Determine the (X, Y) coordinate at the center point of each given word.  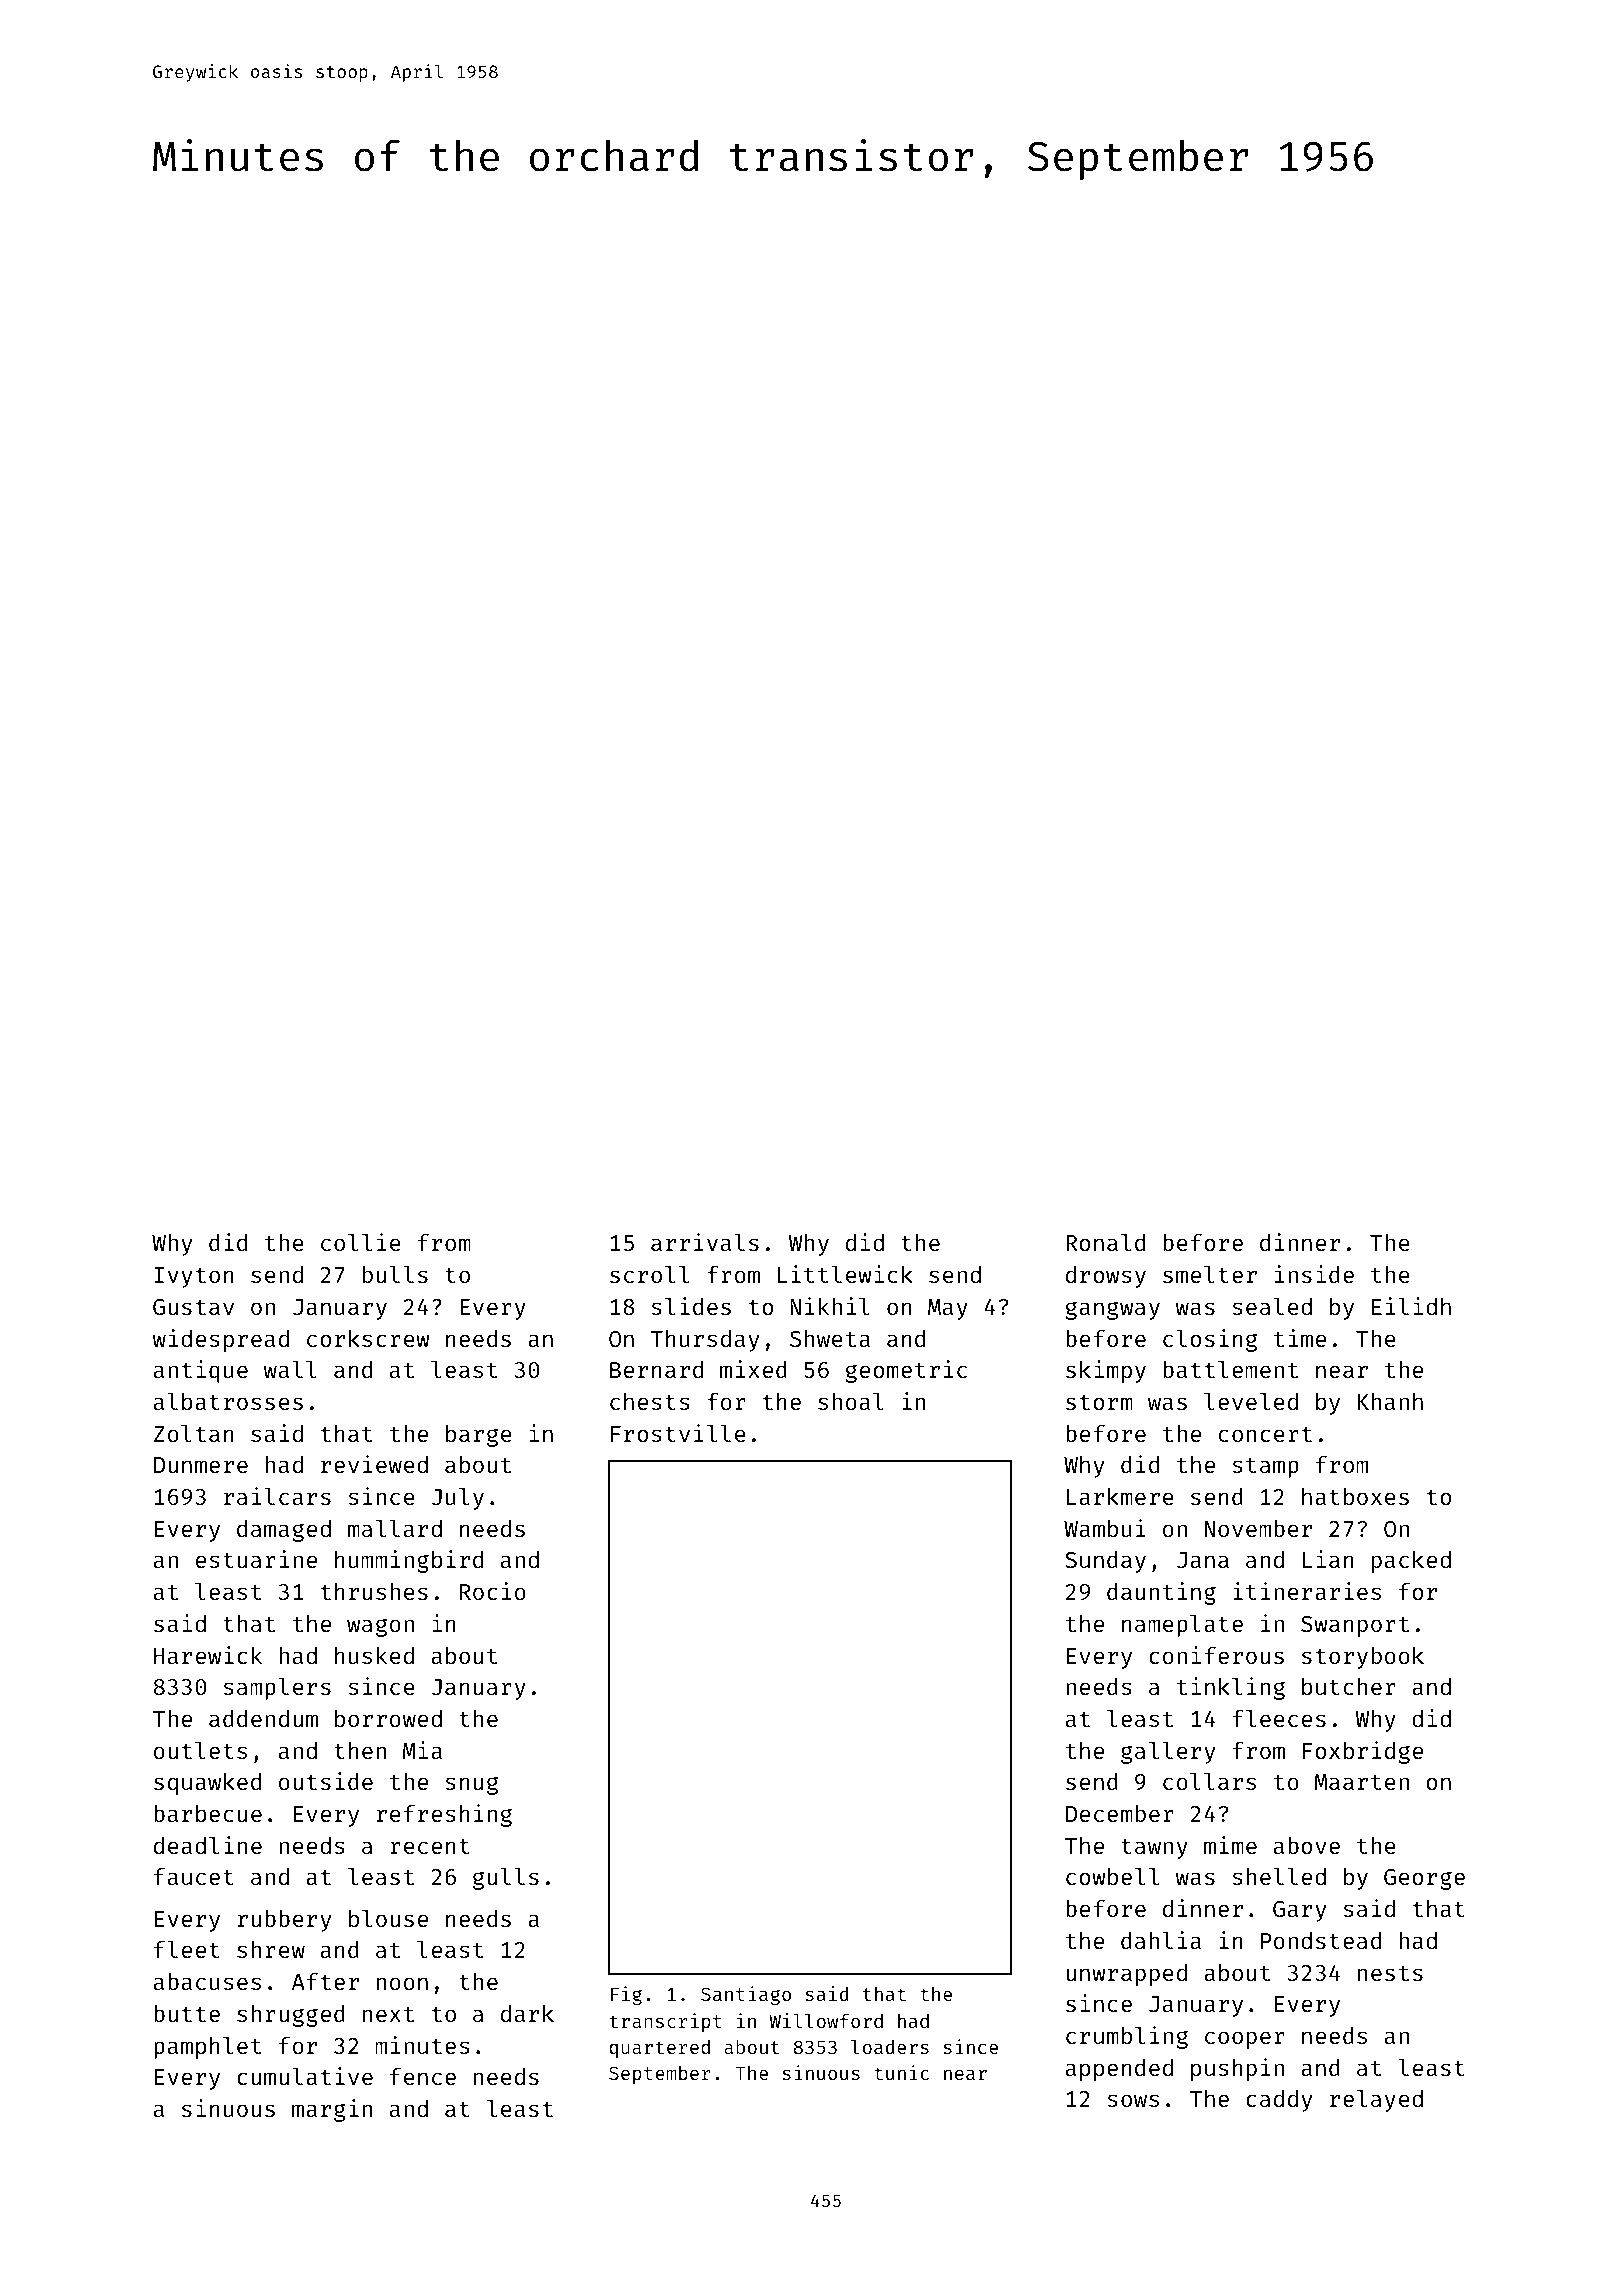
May (948, 1309)
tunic (901, 2072)
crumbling (1127, 2037)
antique (201, 1371)
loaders (890, 2046)
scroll (649, 1274)
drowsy (1106, 1276)
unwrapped (1126, 1974)
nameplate (1182, 1626)
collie (361, 1242)
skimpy (1106, 1371)
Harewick (208, 1655)
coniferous (1216, 1655)
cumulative (305, 2076)
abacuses (207, 1981)
